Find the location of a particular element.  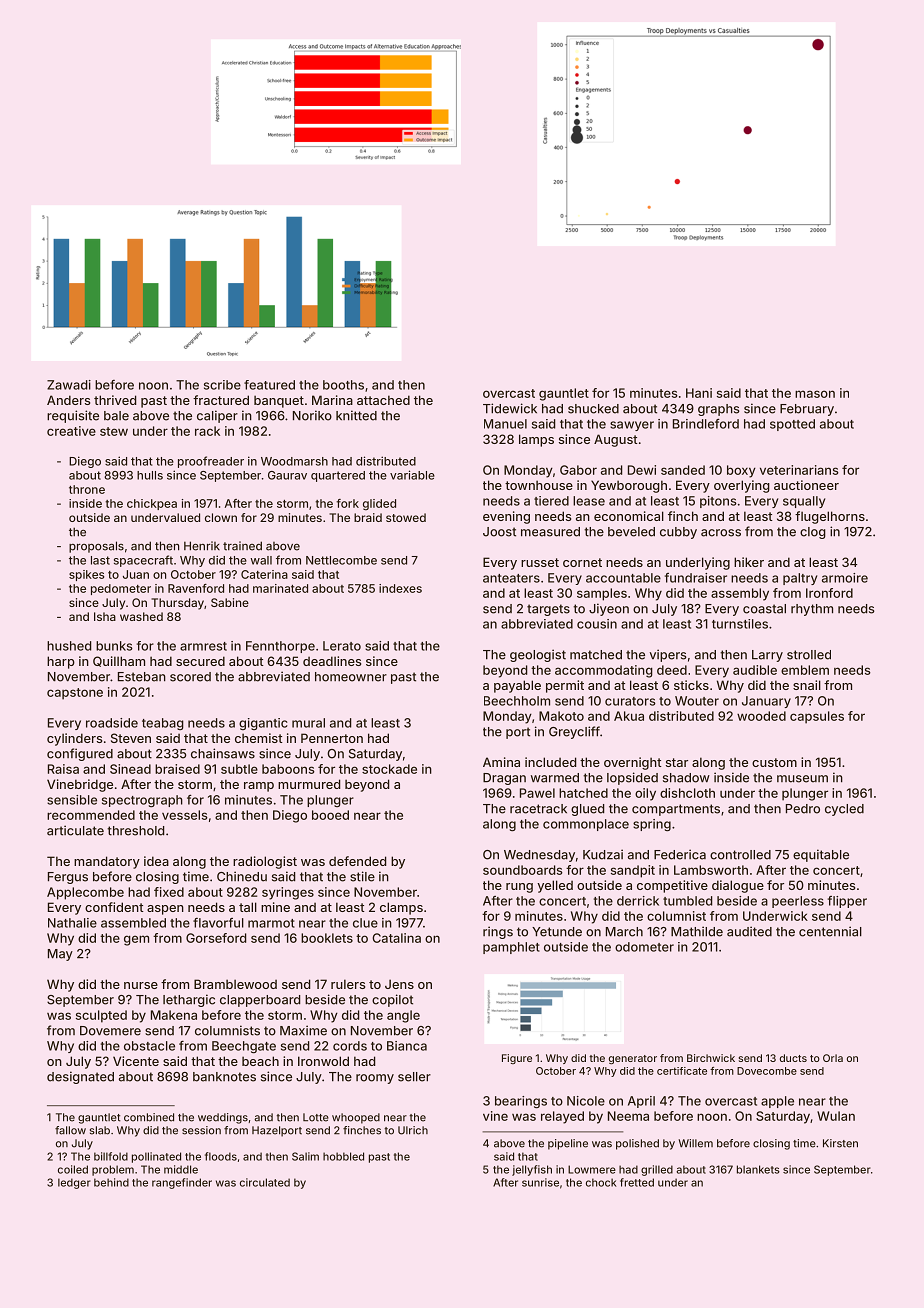

floods is located at coordinates (221, 1156).
